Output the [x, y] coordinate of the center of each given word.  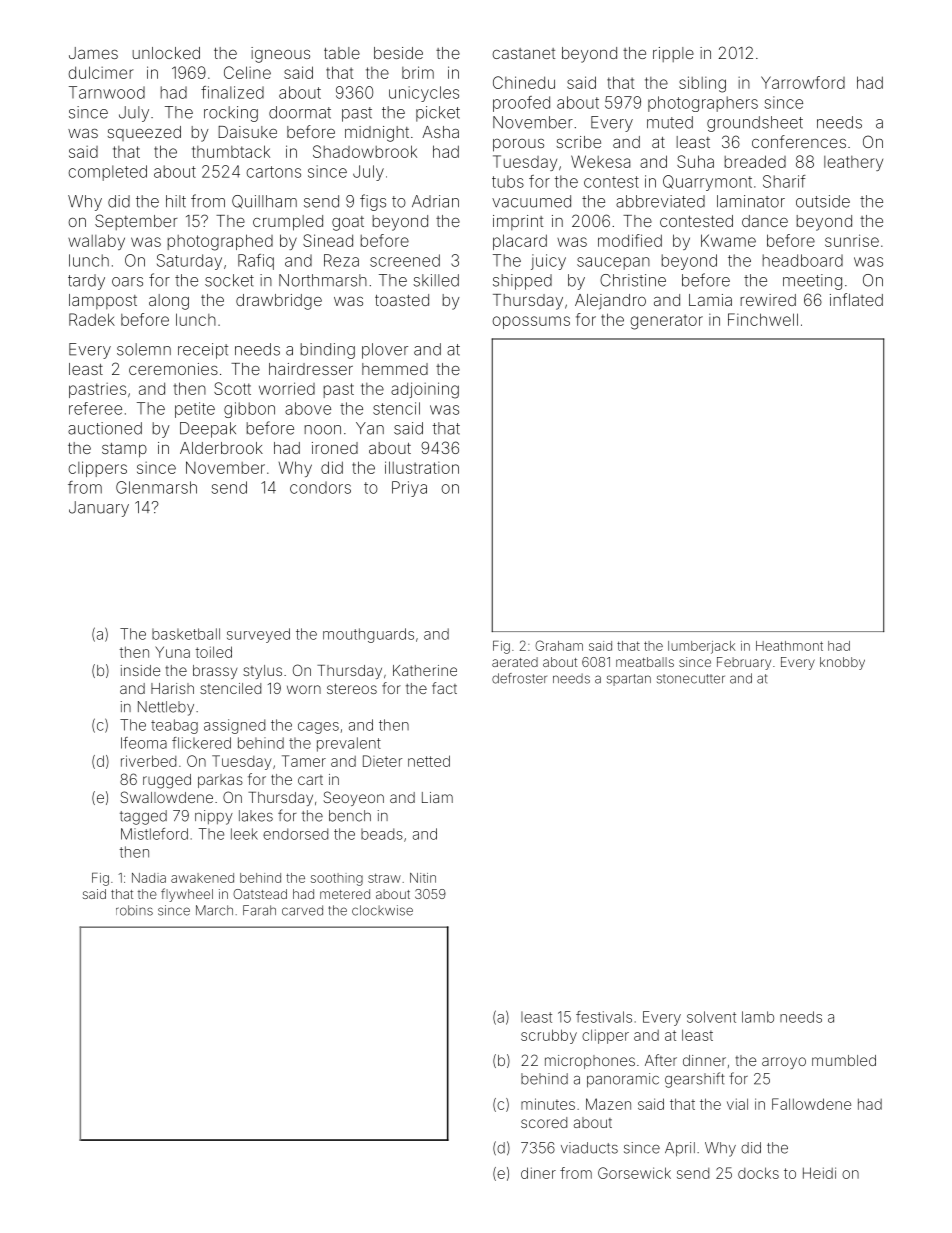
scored [544, 1122]
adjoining [425, 390]
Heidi [819, 1173]
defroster [519, 678]
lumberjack [701, 647]
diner [538, 1173]
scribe [579, 142]
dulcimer [101, 72]
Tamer [304, 761]
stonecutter [691, 679]
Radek [92, 319]
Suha [695, 161]
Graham [559, 645]
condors [320, 487]
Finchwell [763, 319]
